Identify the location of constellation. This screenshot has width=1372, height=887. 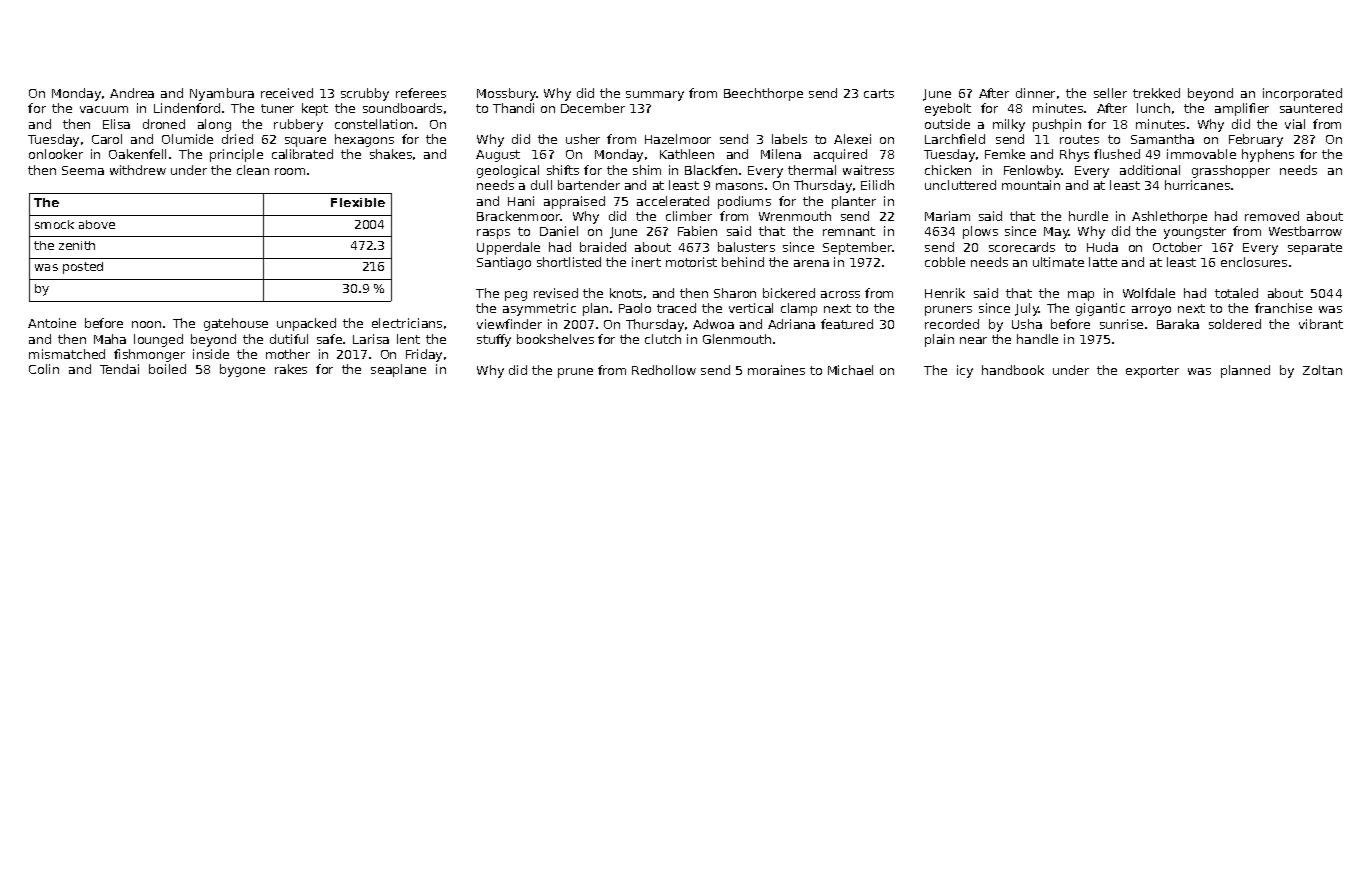
(374, 124).
